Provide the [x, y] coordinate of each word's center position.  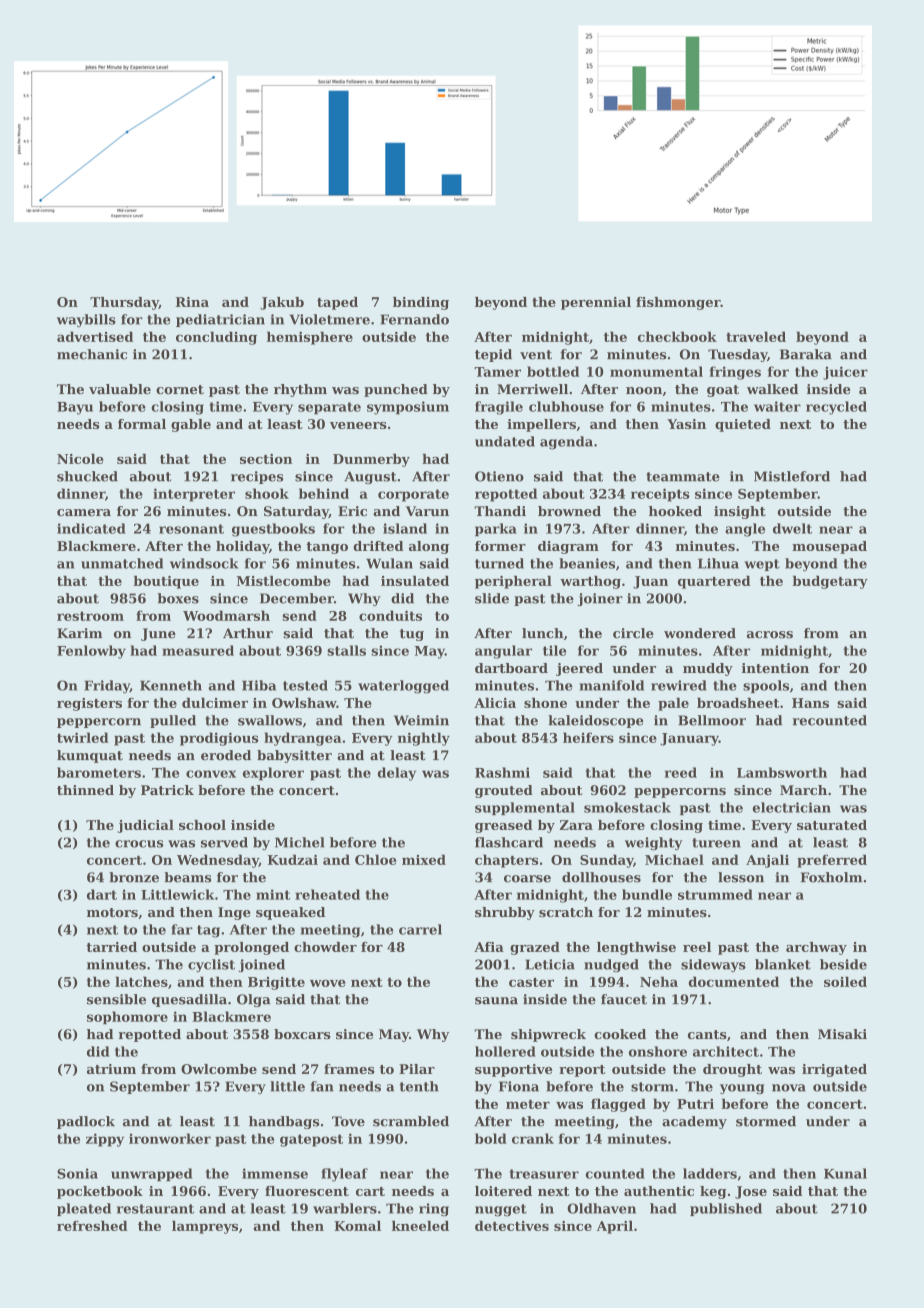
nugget [501, 1210]
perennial [596, 303]
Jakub [282, 303]
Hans [810, 703]
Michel [300, 842]
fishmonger [678, 303]
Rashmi [502, 772]
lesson [741, 877]
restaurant [155, 1209]
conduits [390, 615]
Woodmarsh [226, 615]
